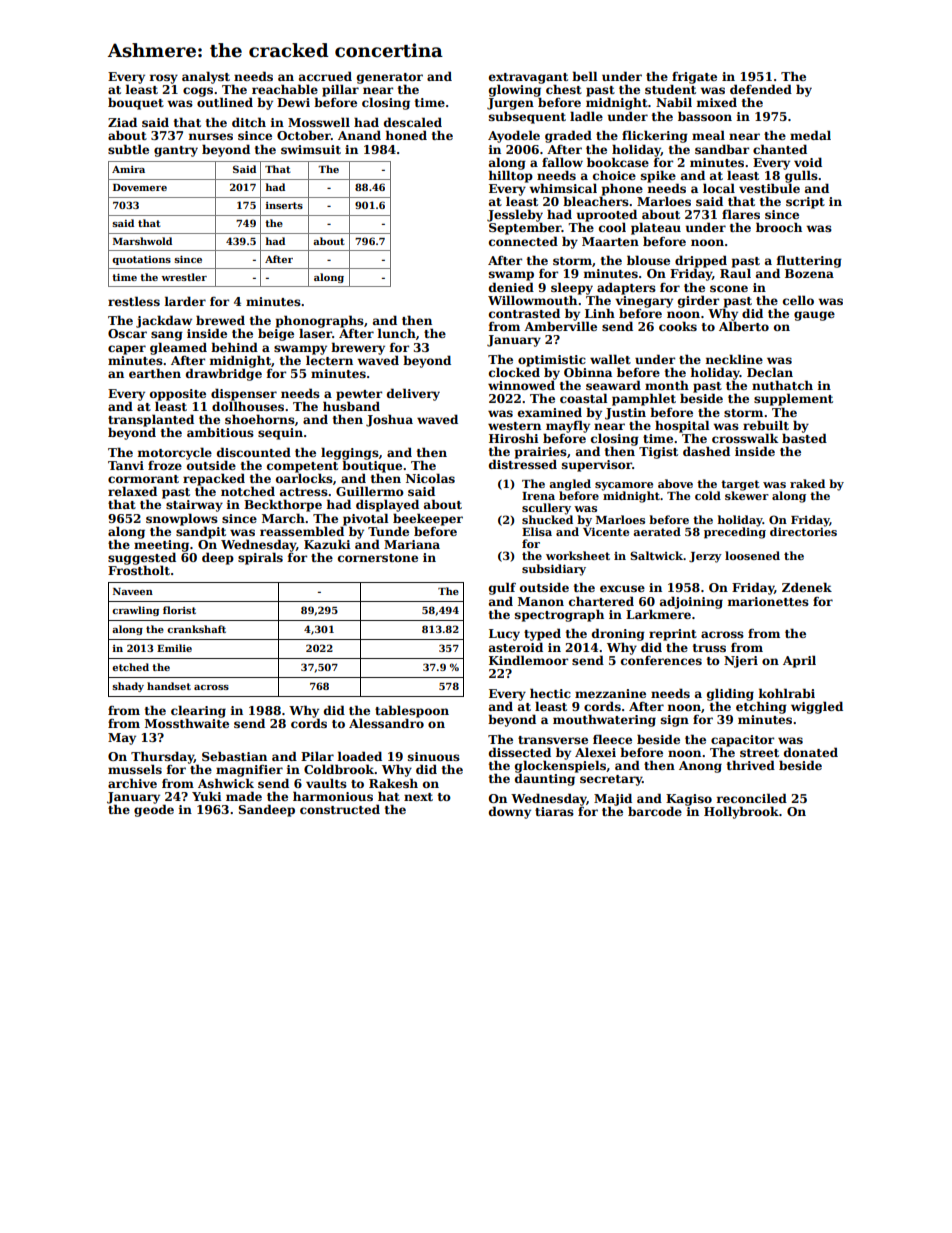 The image size is (952, 1233). Describe the element at coordinates (803, 531) in the image. I see `directories` at that location.
